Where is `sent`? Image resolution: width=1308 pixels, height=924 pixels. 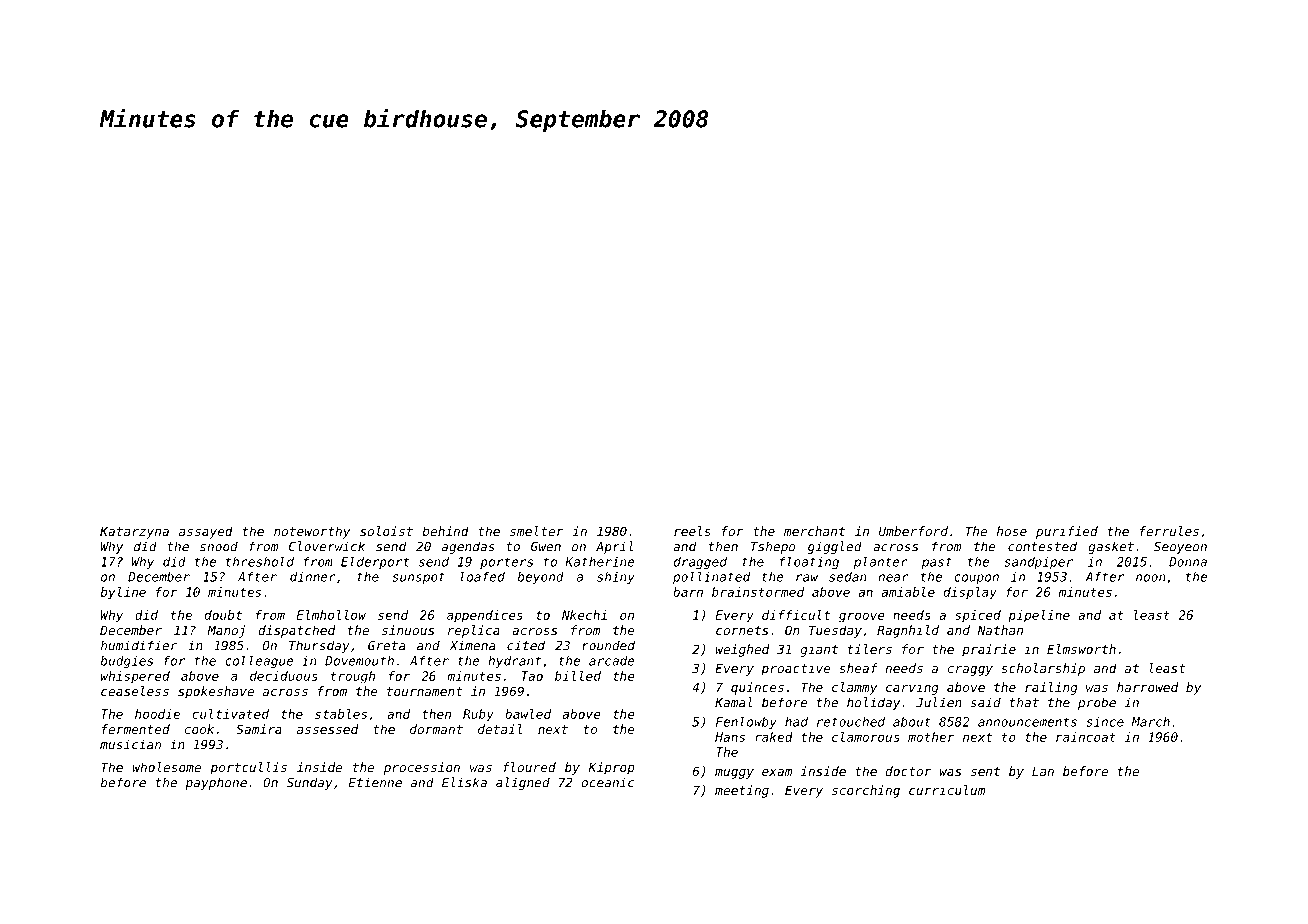
sent is located at coordinates (985, 771).
